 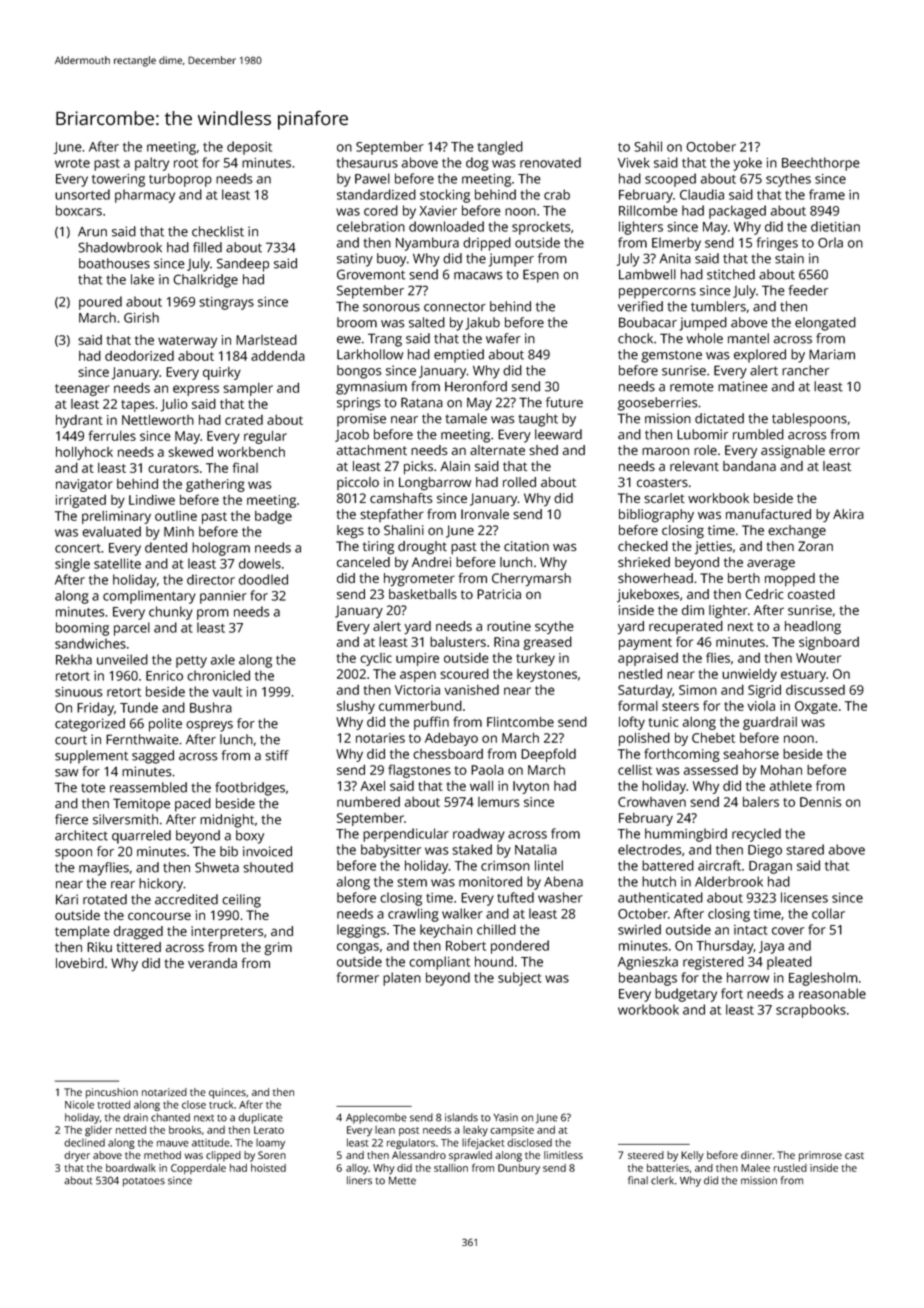 What do you see at coordinates (713, 548) in the image?
I see `jetties` at bounding box center [713, 548].
